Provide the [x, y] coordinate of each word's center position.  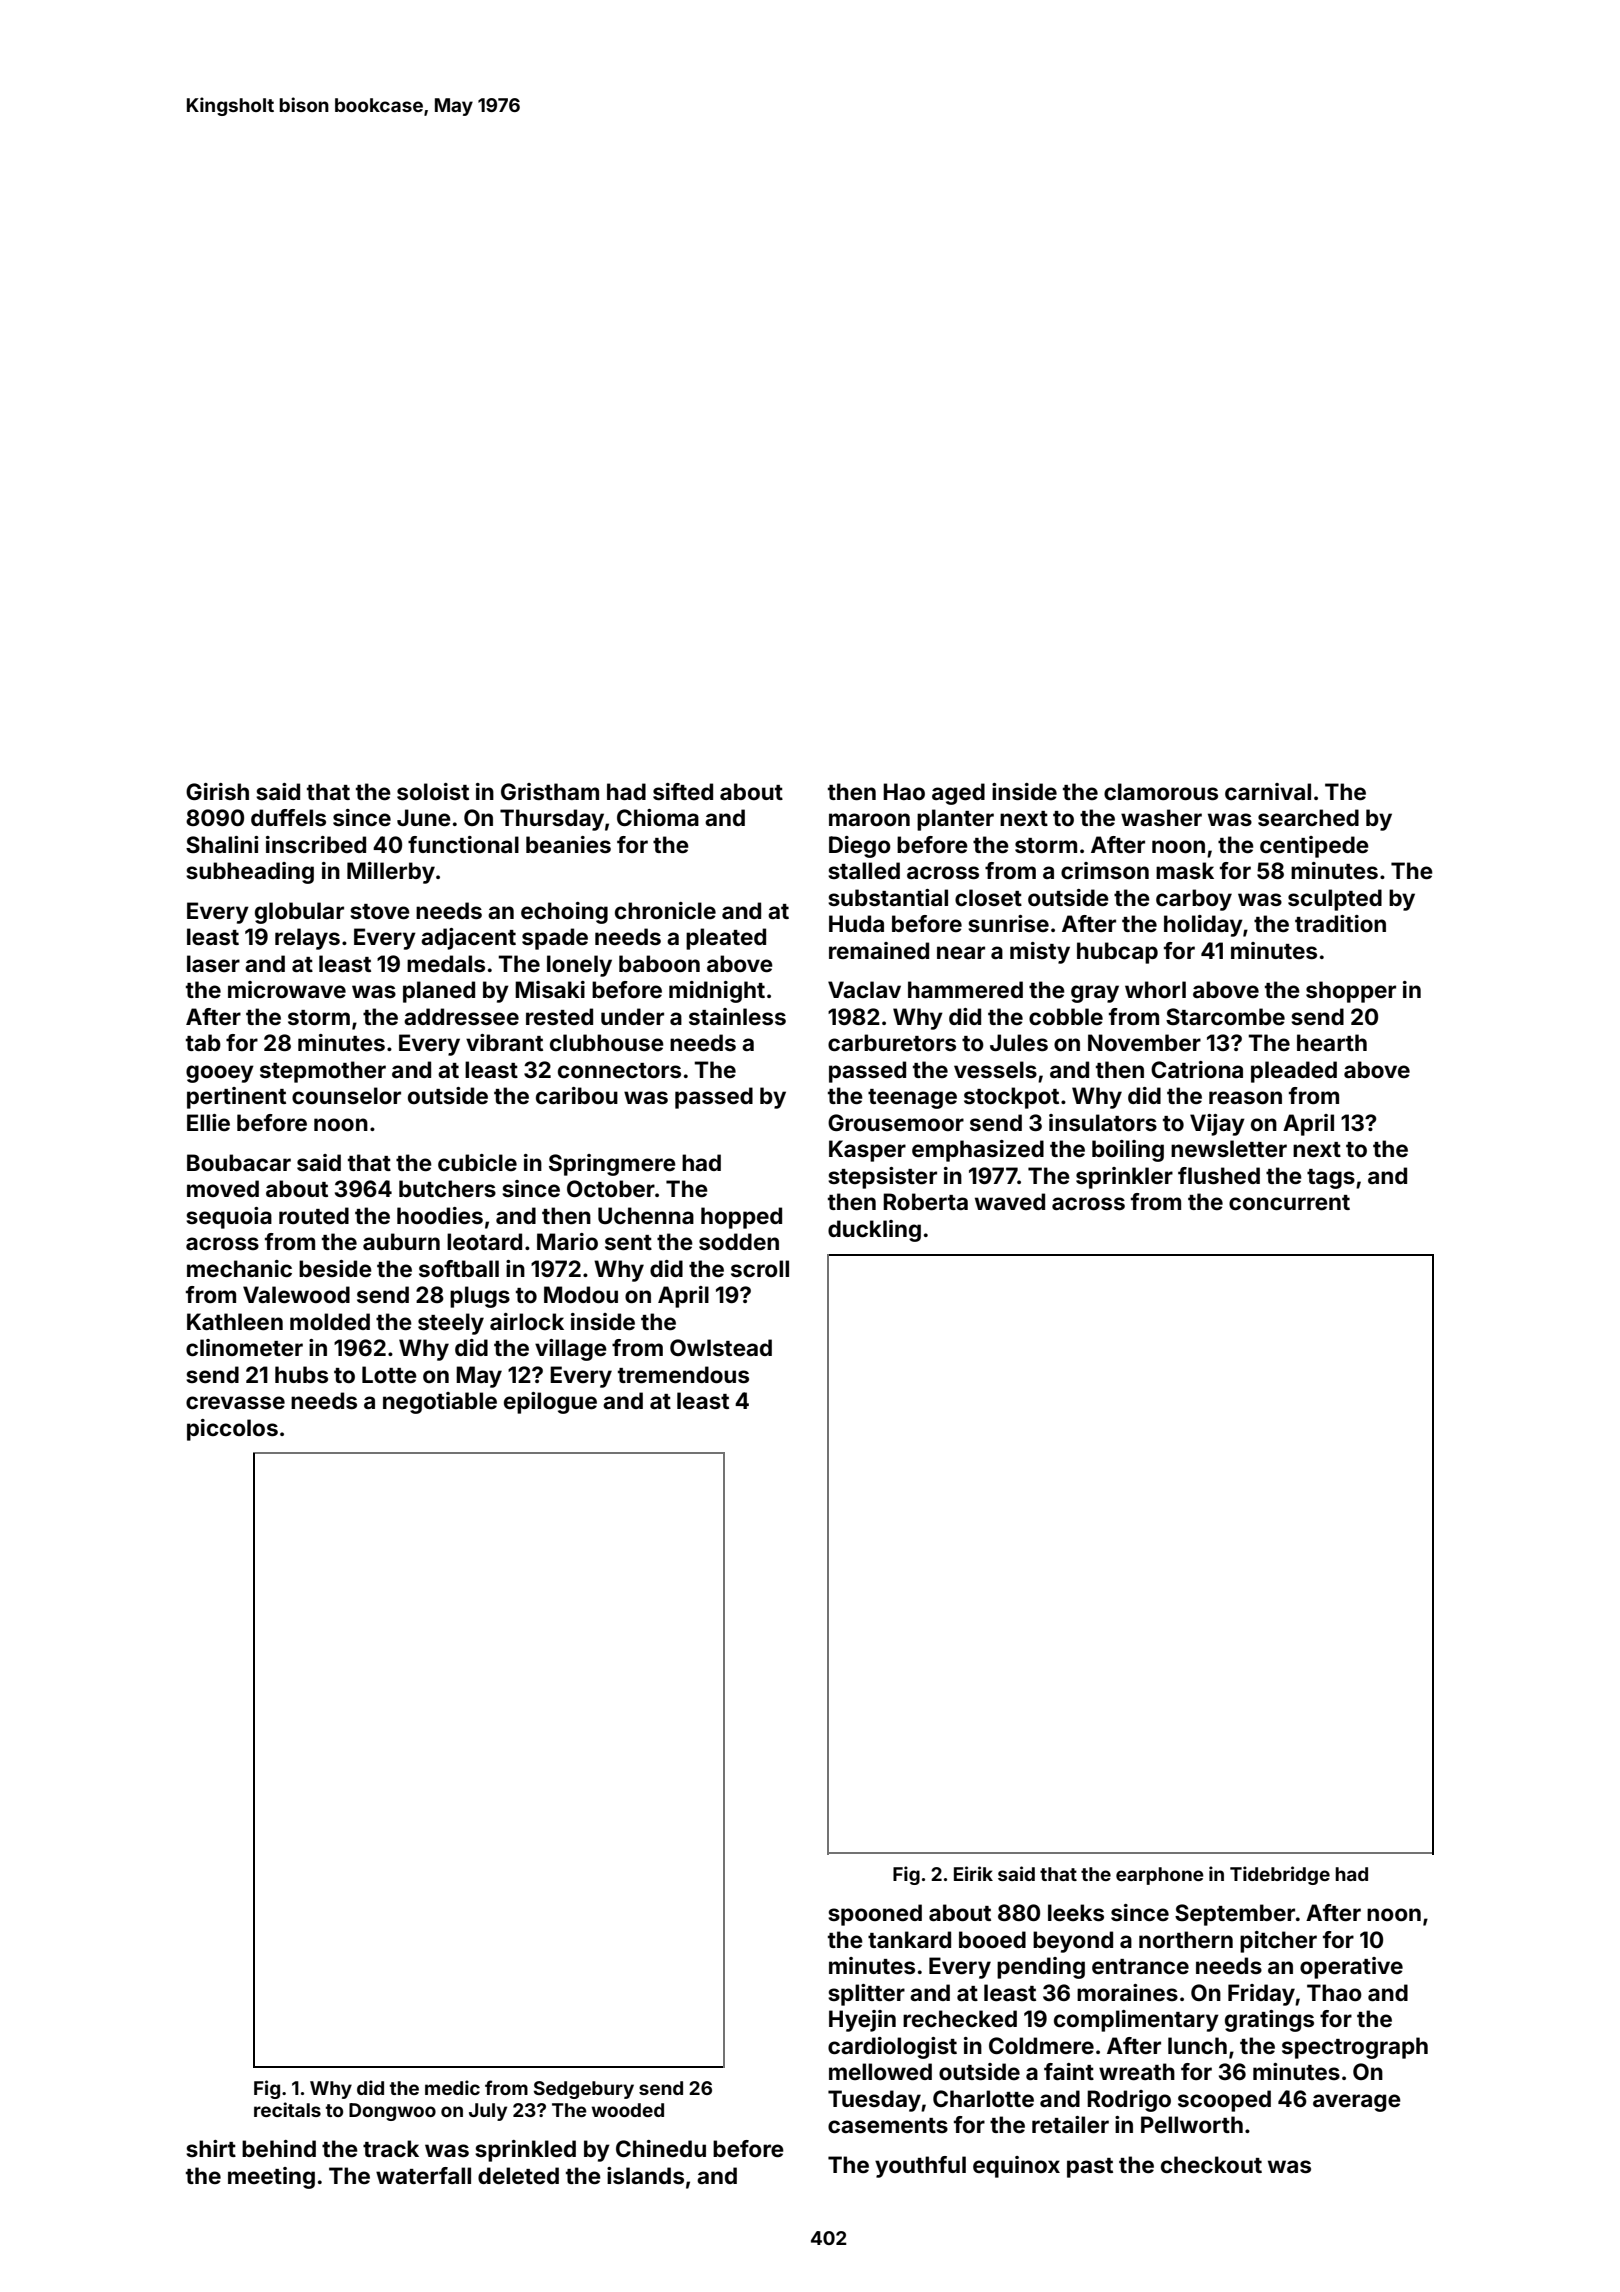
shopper [1351, 992]
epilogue [550, 1403]
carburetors [892, 1042]
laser [213, 963]
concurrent [1289, 1202]
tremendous [683, 1374]
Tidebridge [1280, 1875]
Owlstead [721, 1347]
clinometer [244, 1347]
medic [452, 2087]
